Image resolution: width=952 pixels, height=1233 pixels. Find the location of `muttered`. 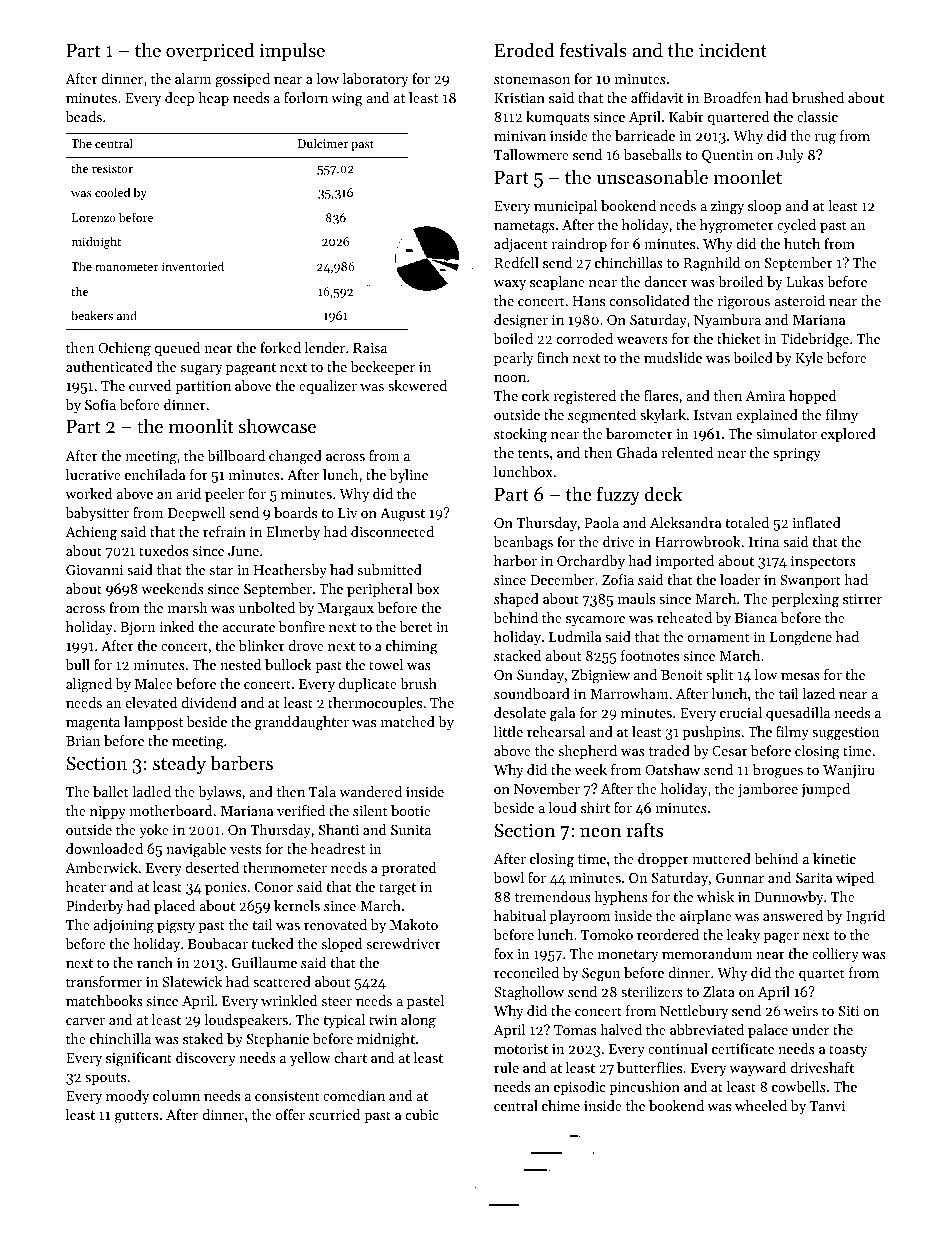

muttered is located at coordinates (721, 858).
